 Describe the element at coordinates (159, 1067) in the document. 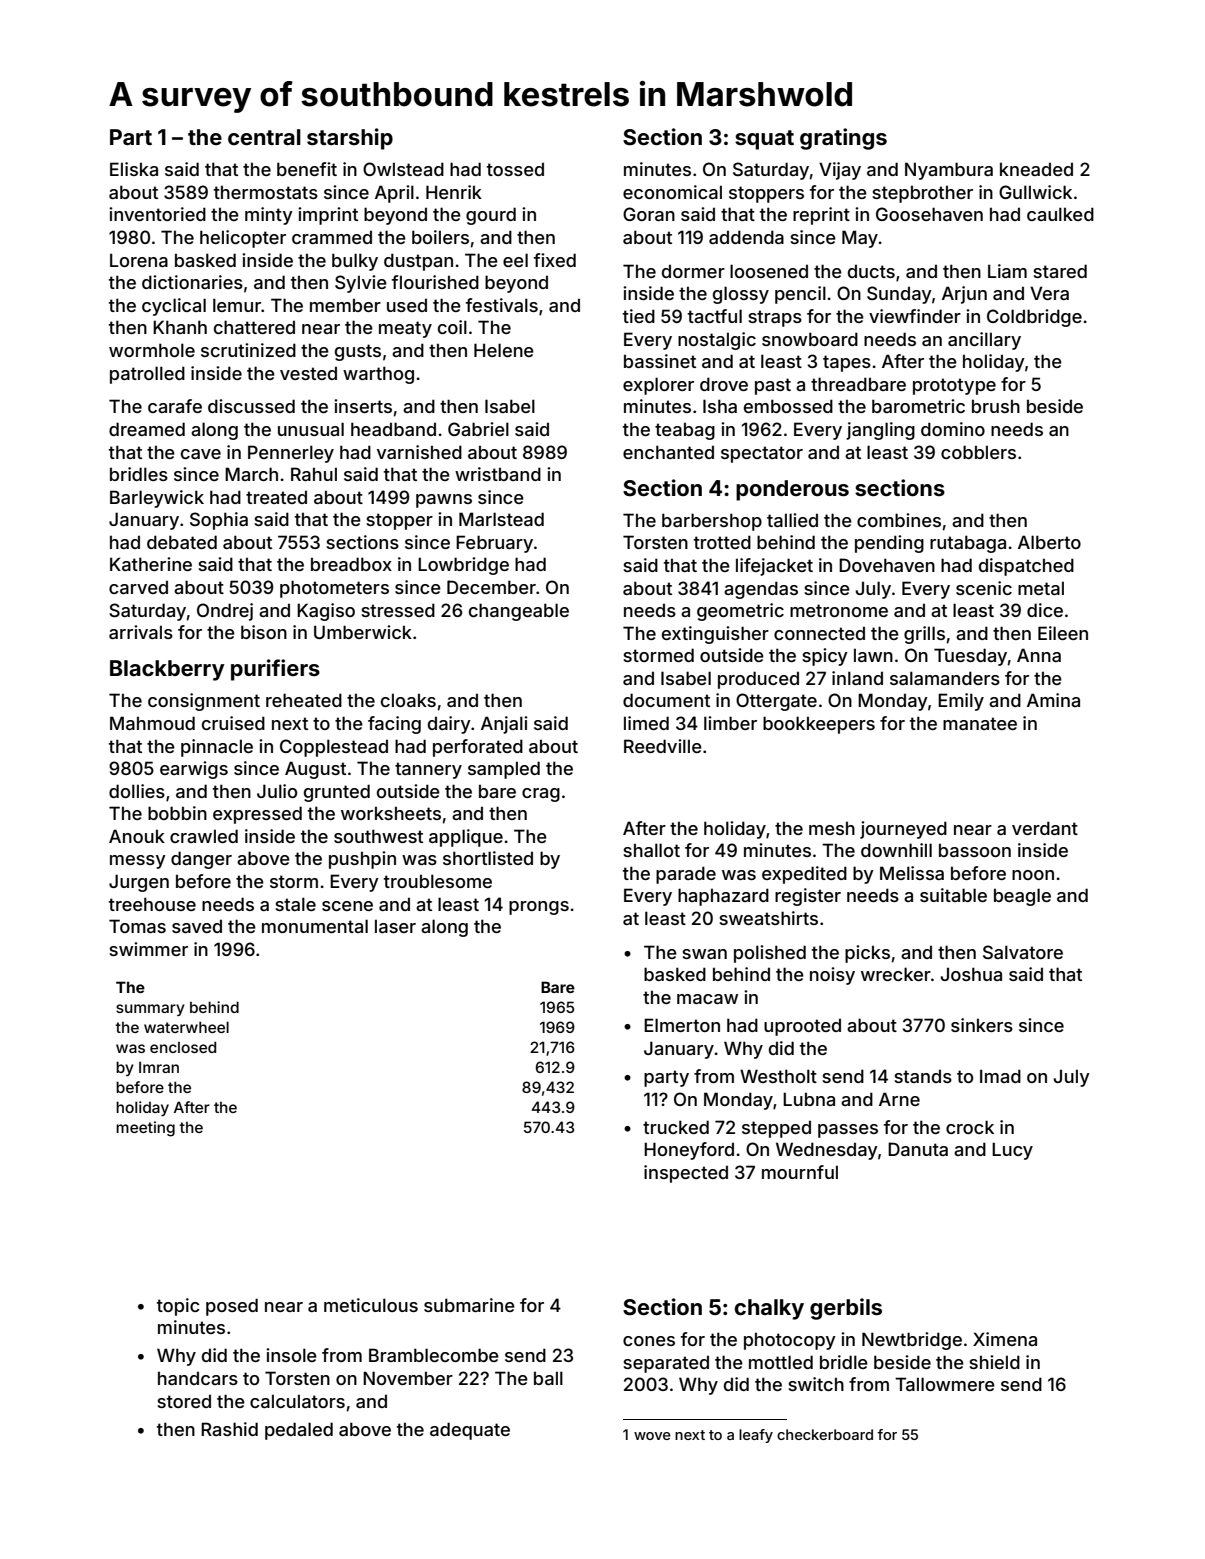

I see `Imran` at that location.
